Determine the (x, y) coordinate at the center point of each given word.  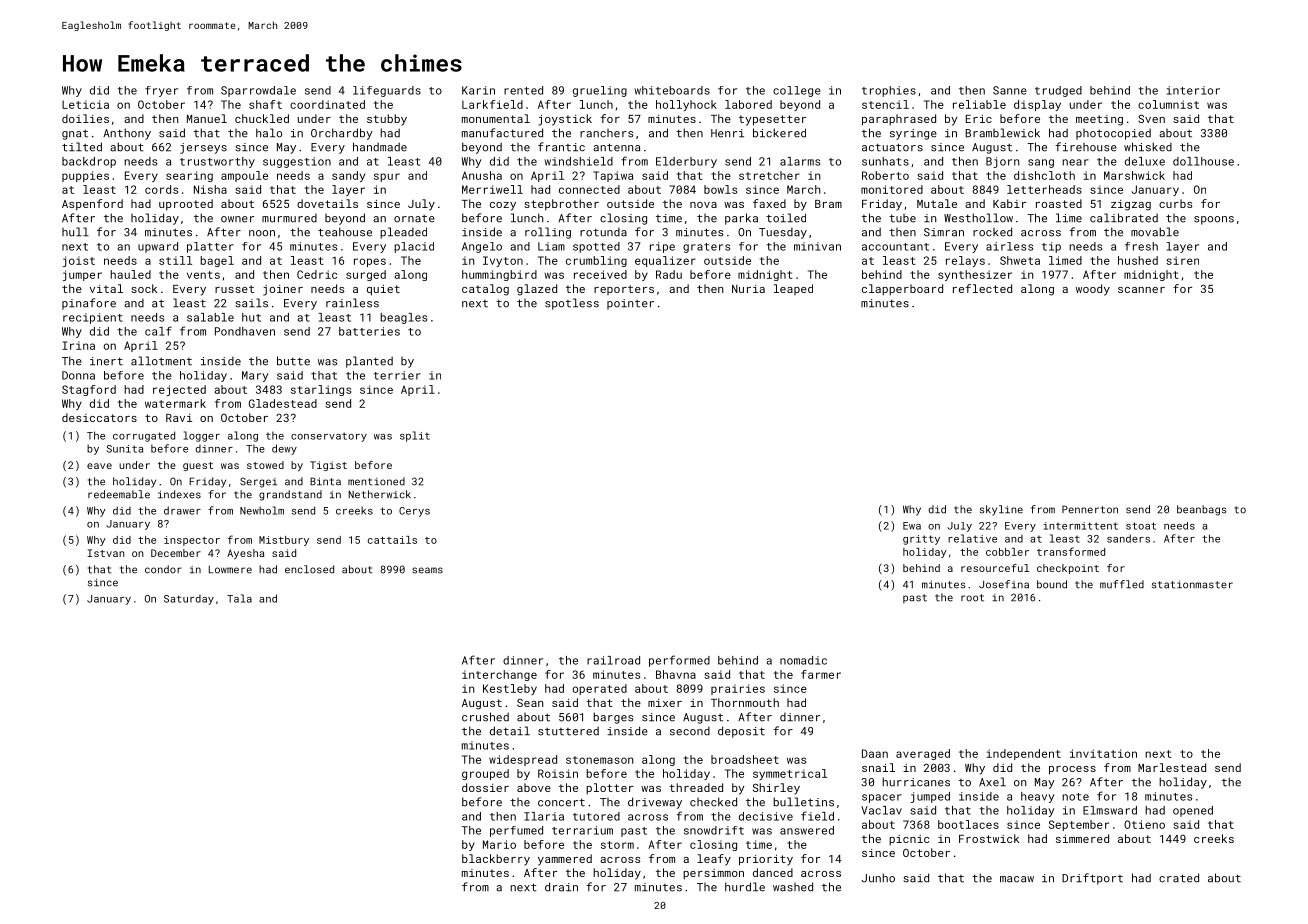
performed (679, 661)
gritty (921, 540)
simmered (1082, 838)
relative (972, 538)
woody (1093, 290)
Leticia (85, 104)
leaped (793, 289)
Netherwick (379, 494)
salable (210, 317)
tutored (596, 816)
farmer (821, 674)
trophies (889, 91)
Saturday (189, 600)
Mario (499, 844)
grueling (600, 91)
